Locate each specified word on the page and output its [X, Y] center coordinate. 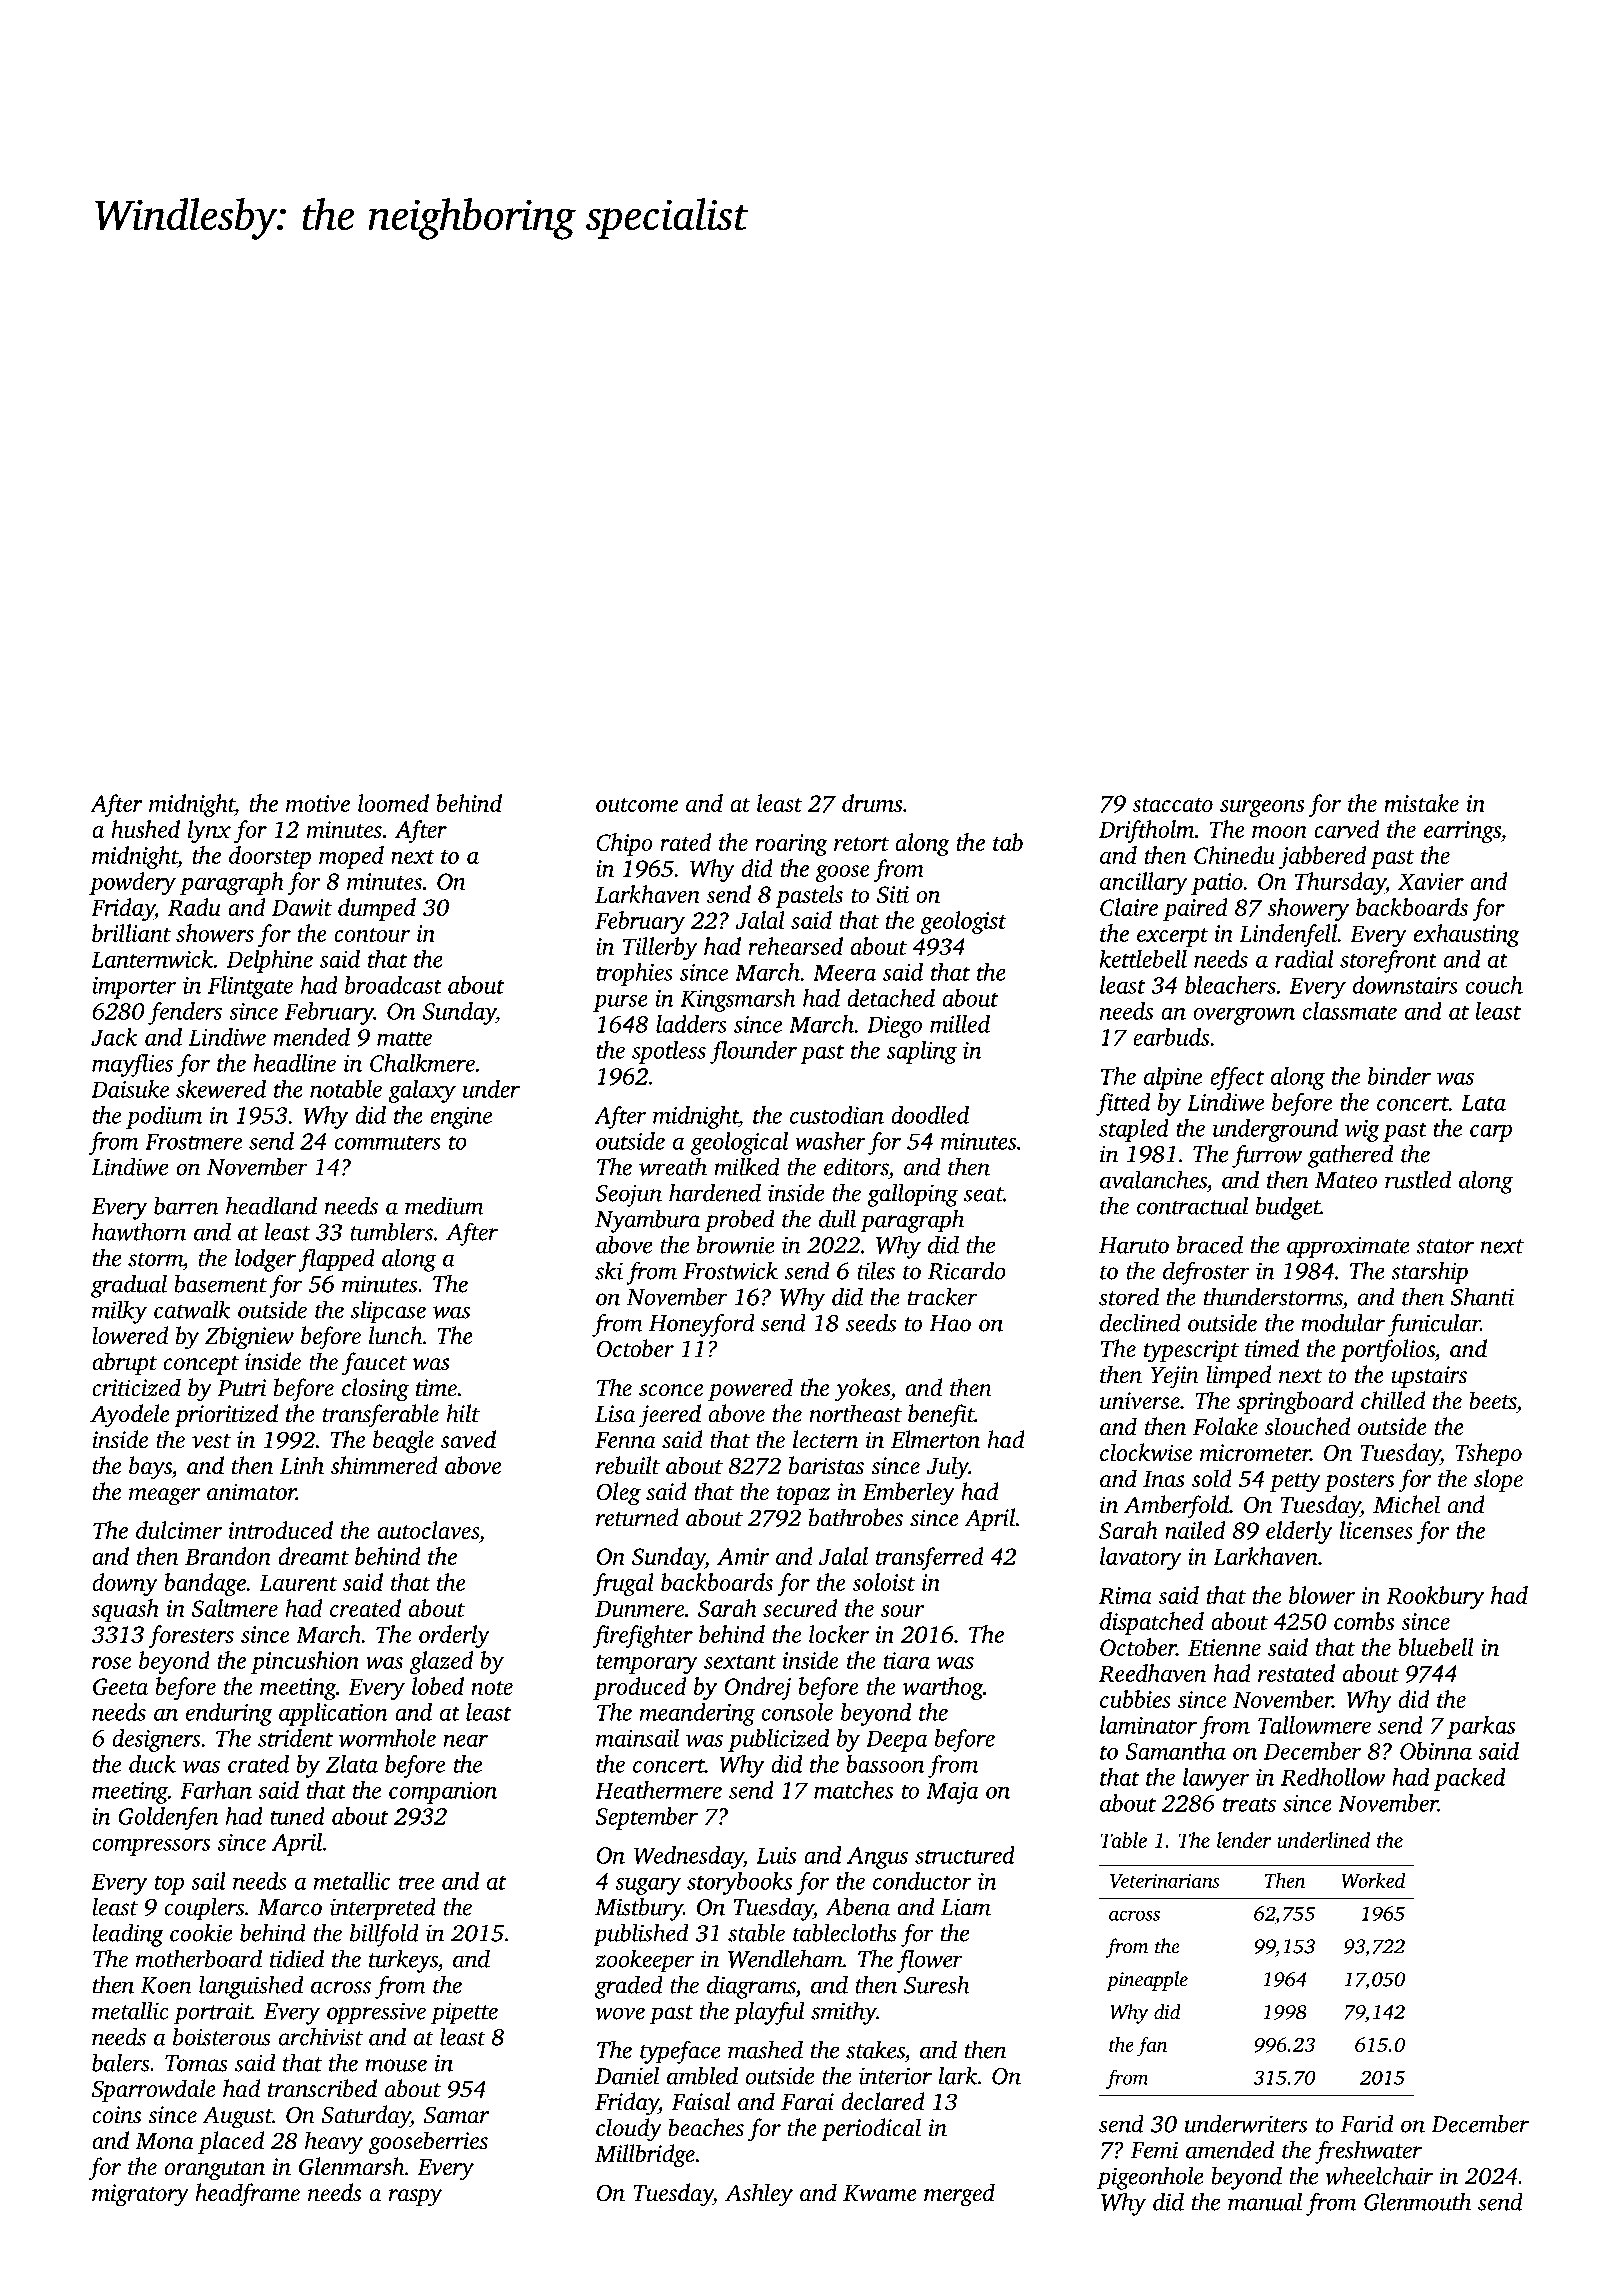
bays [150, 1468]
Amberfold [1176, 1507]
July [947, 1468]
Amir [743, 1556]
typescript [1191, 1351]
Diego [894, 1027]
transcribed [322, 2088]
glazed [441, 1662]
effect [1237, 1078]
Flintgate [250, 987]
